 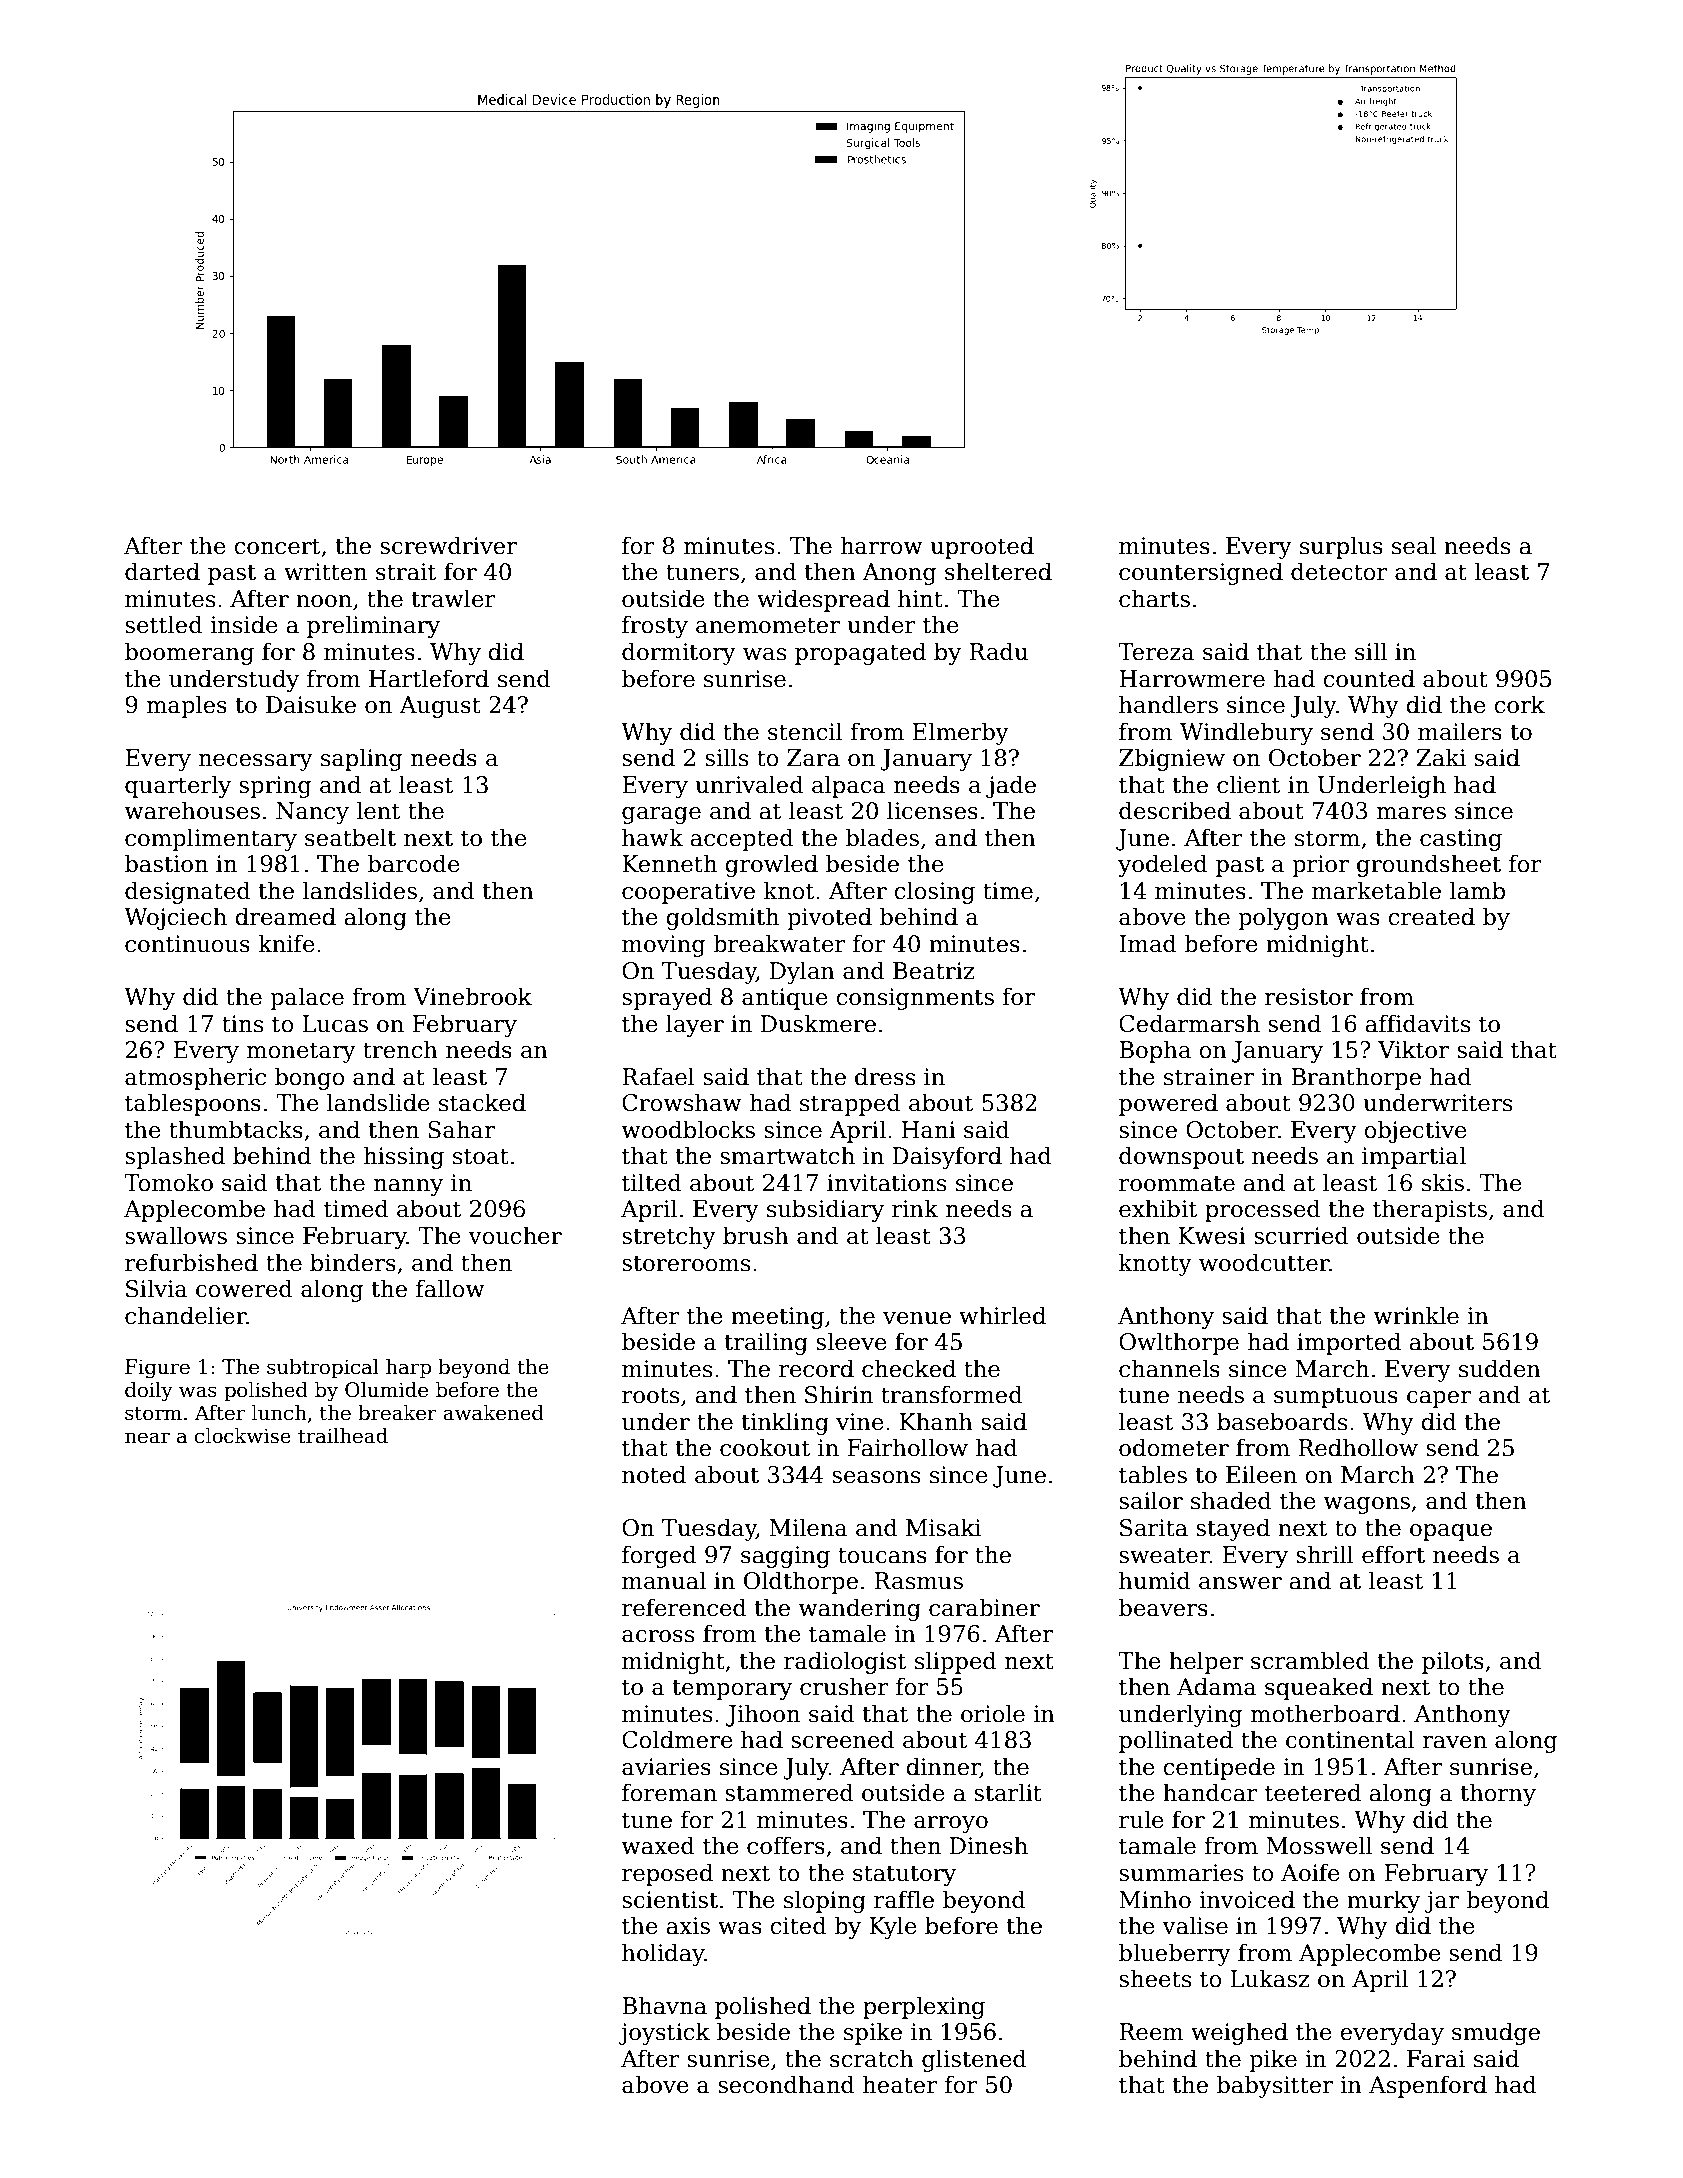 What do you see at coordinates (1174, 1447) in the document?
I see `odometer` at bounding box center [1174, 1447].
